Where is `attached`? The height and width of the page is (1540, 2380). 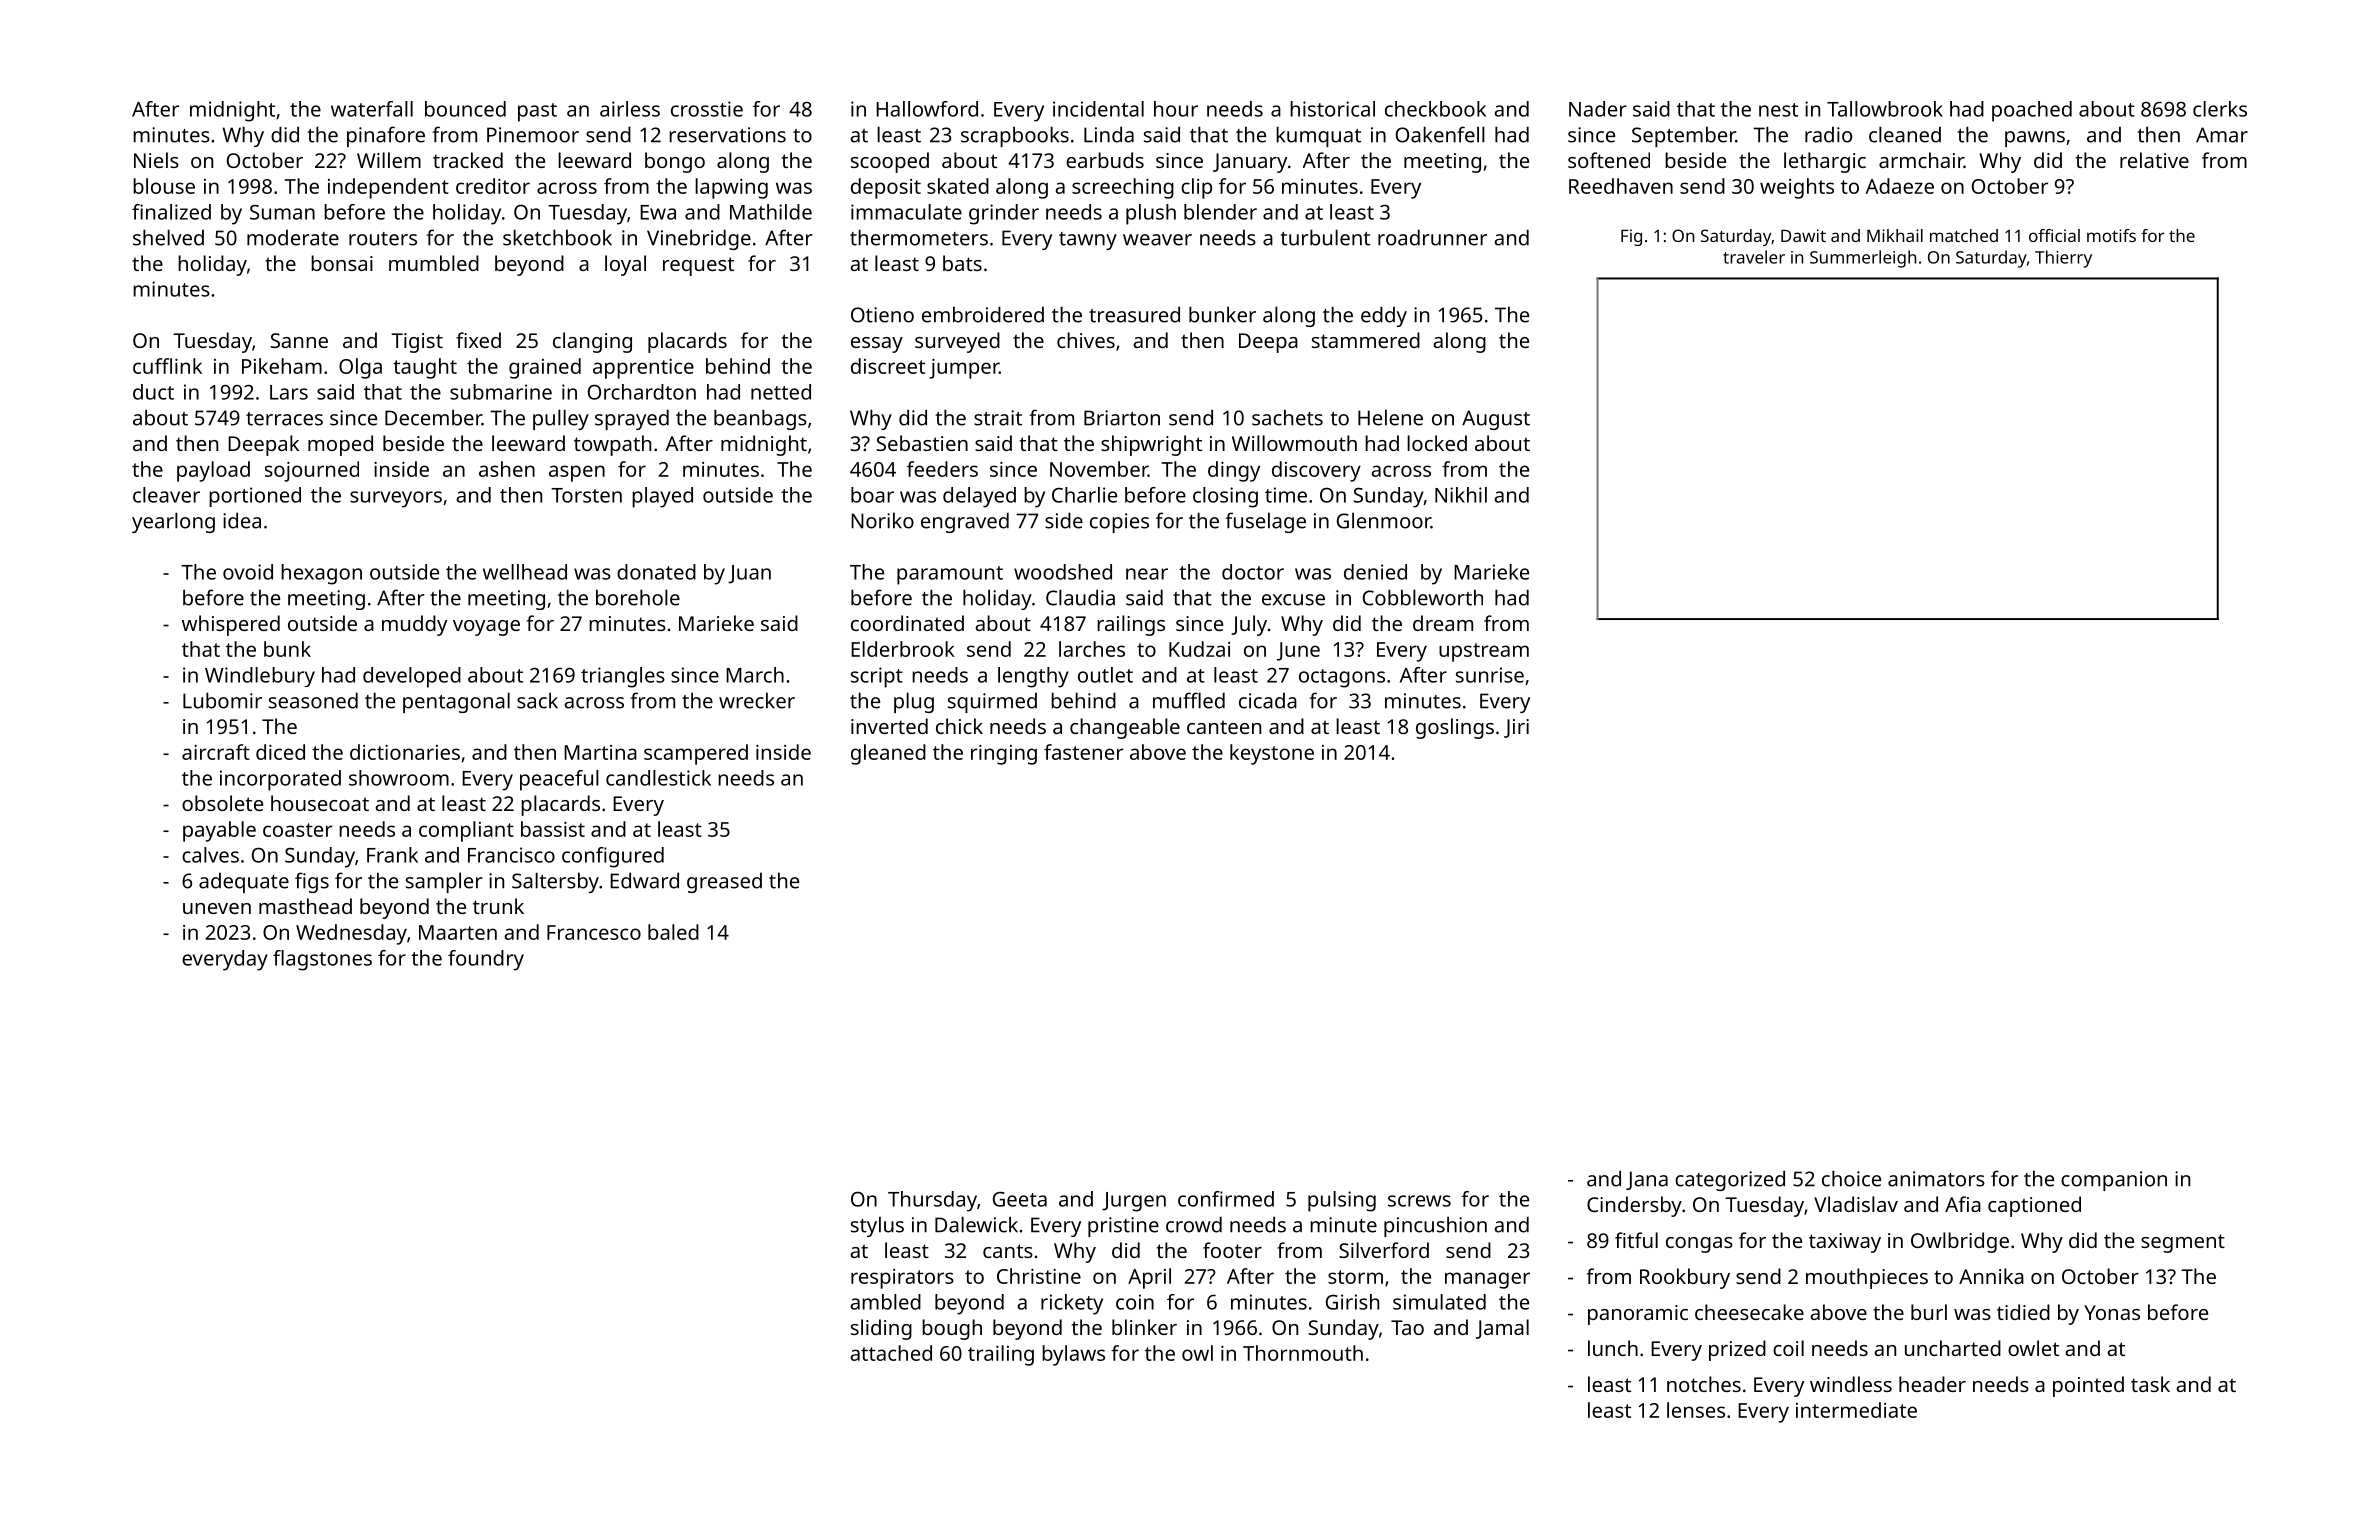 attached is located at coordinates (891, 1353).
